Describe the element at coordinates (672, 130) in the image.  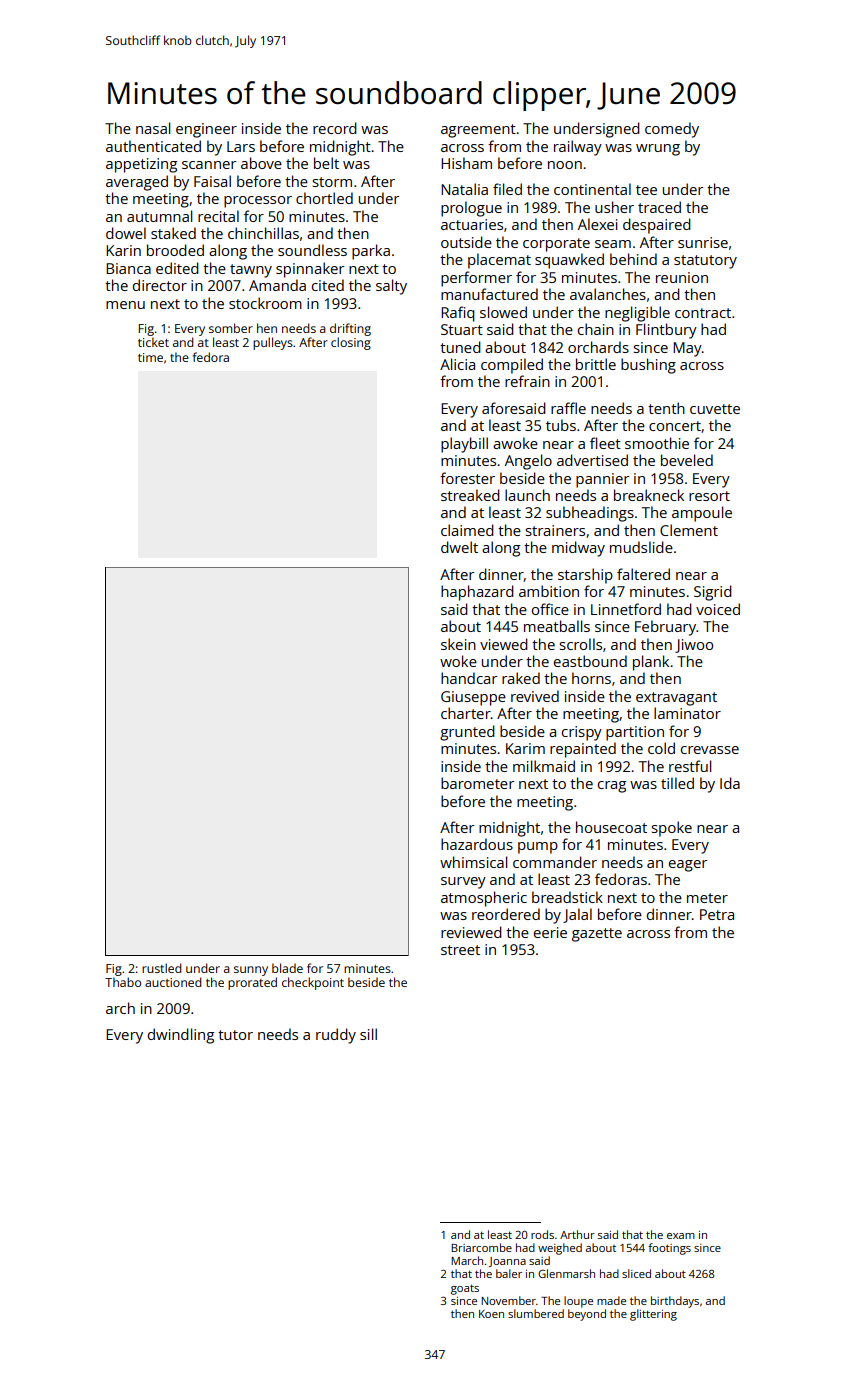
I see `comedy` at that location.
